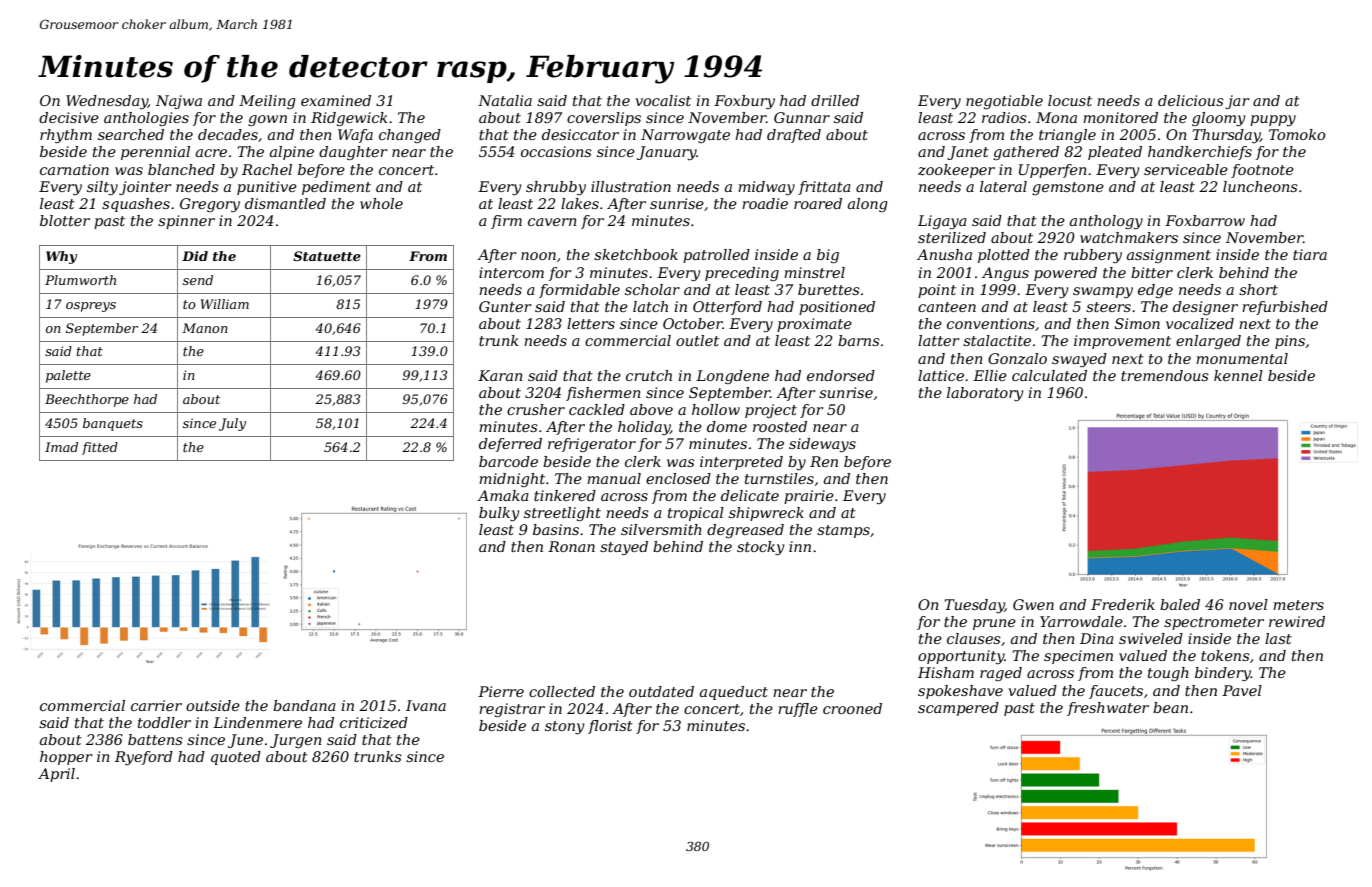 The image size is (1372, 887). Describe the element at coordinates (1208, 342) in the screenshot. I see `enlarged` at that location.
